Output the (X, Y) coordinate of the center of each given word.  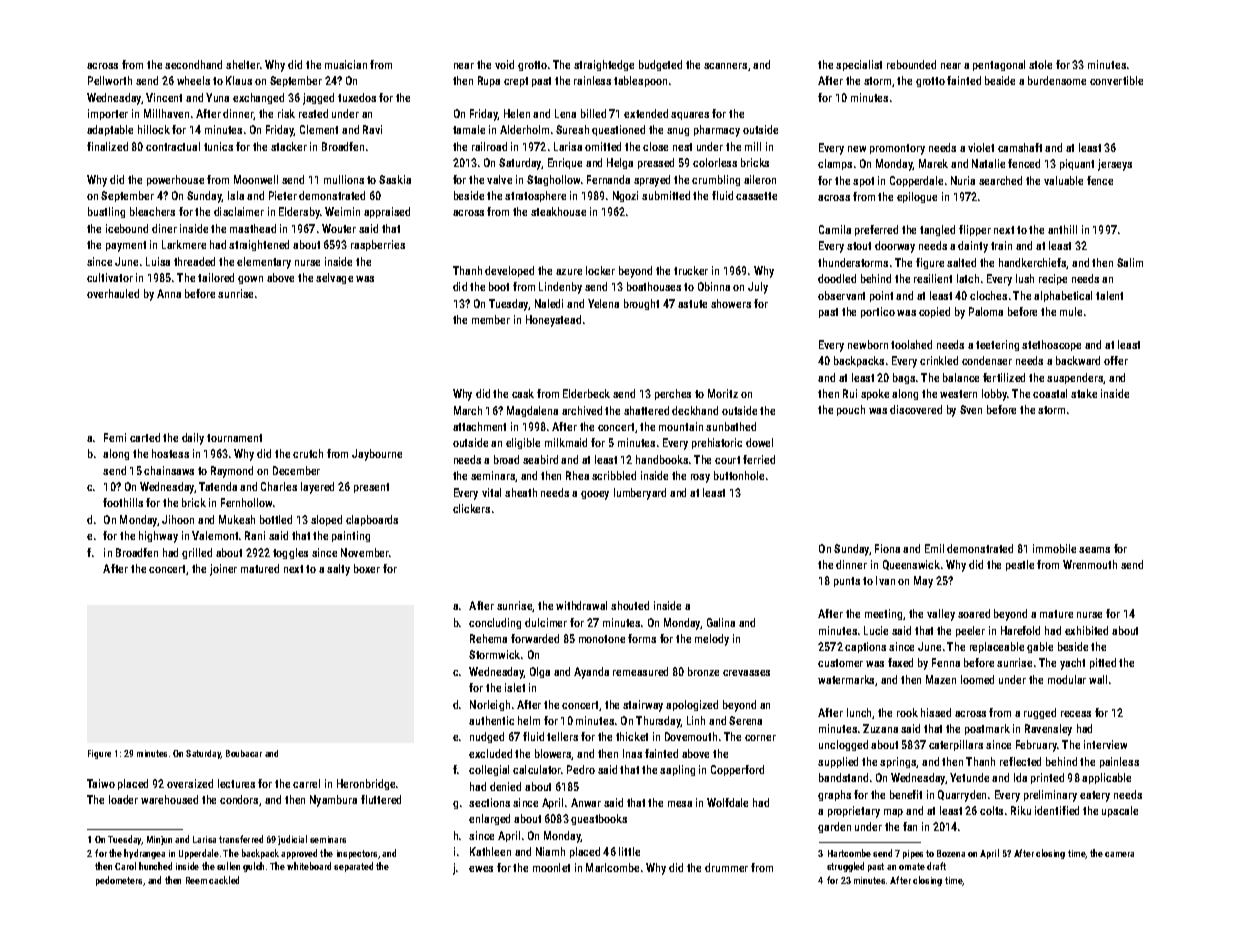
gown (250, 280)
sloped (326, 520)
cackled (224, 880)
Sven (971, 409)
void (504, 64)
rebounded (911, 64)
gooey (595, 495)
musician (346, 64)
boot (499, 286)
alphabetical (1063, 296)
